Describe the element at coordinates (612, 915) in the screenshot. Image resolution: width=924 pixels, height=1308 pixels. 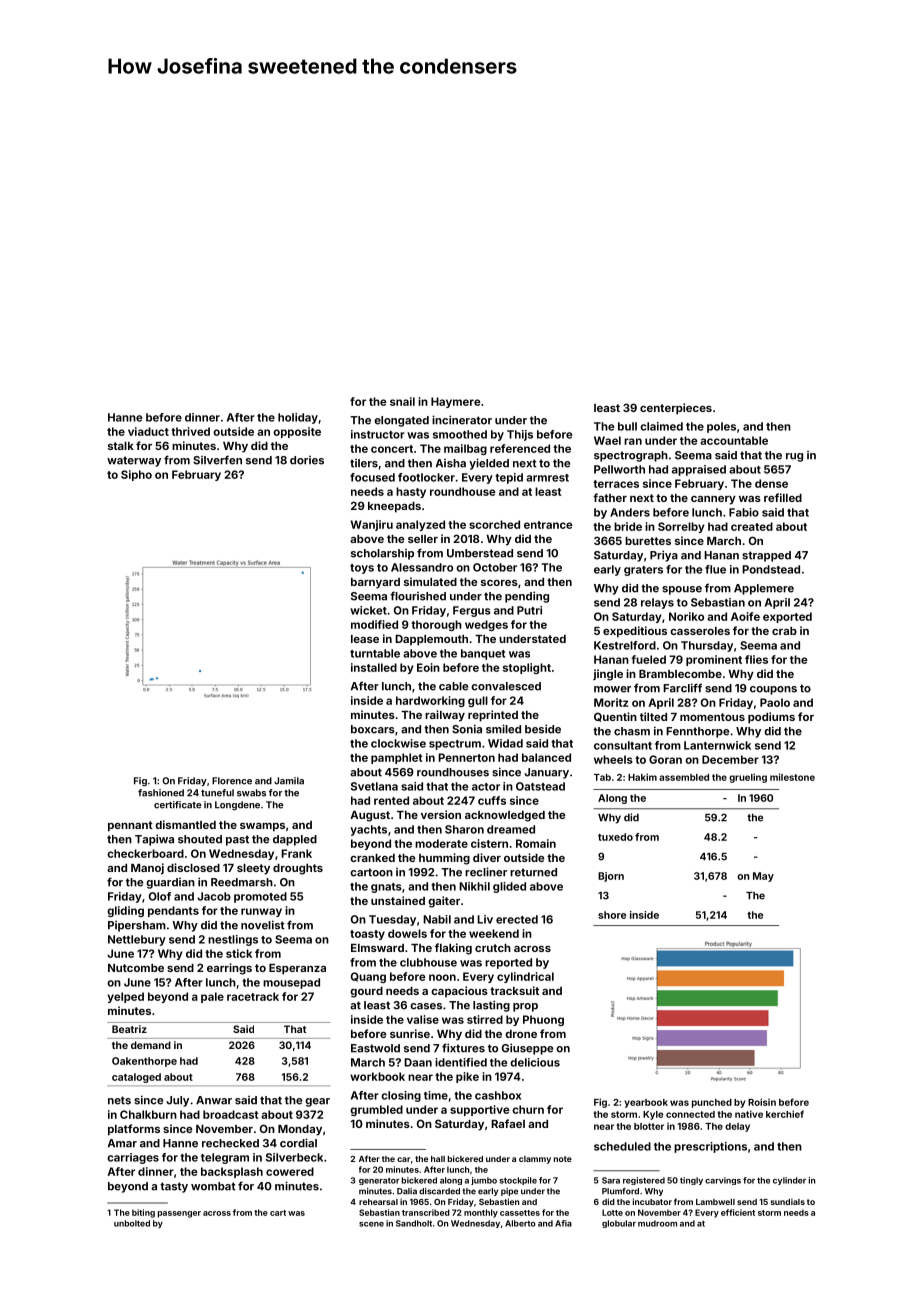
I see `shore` at that location.
